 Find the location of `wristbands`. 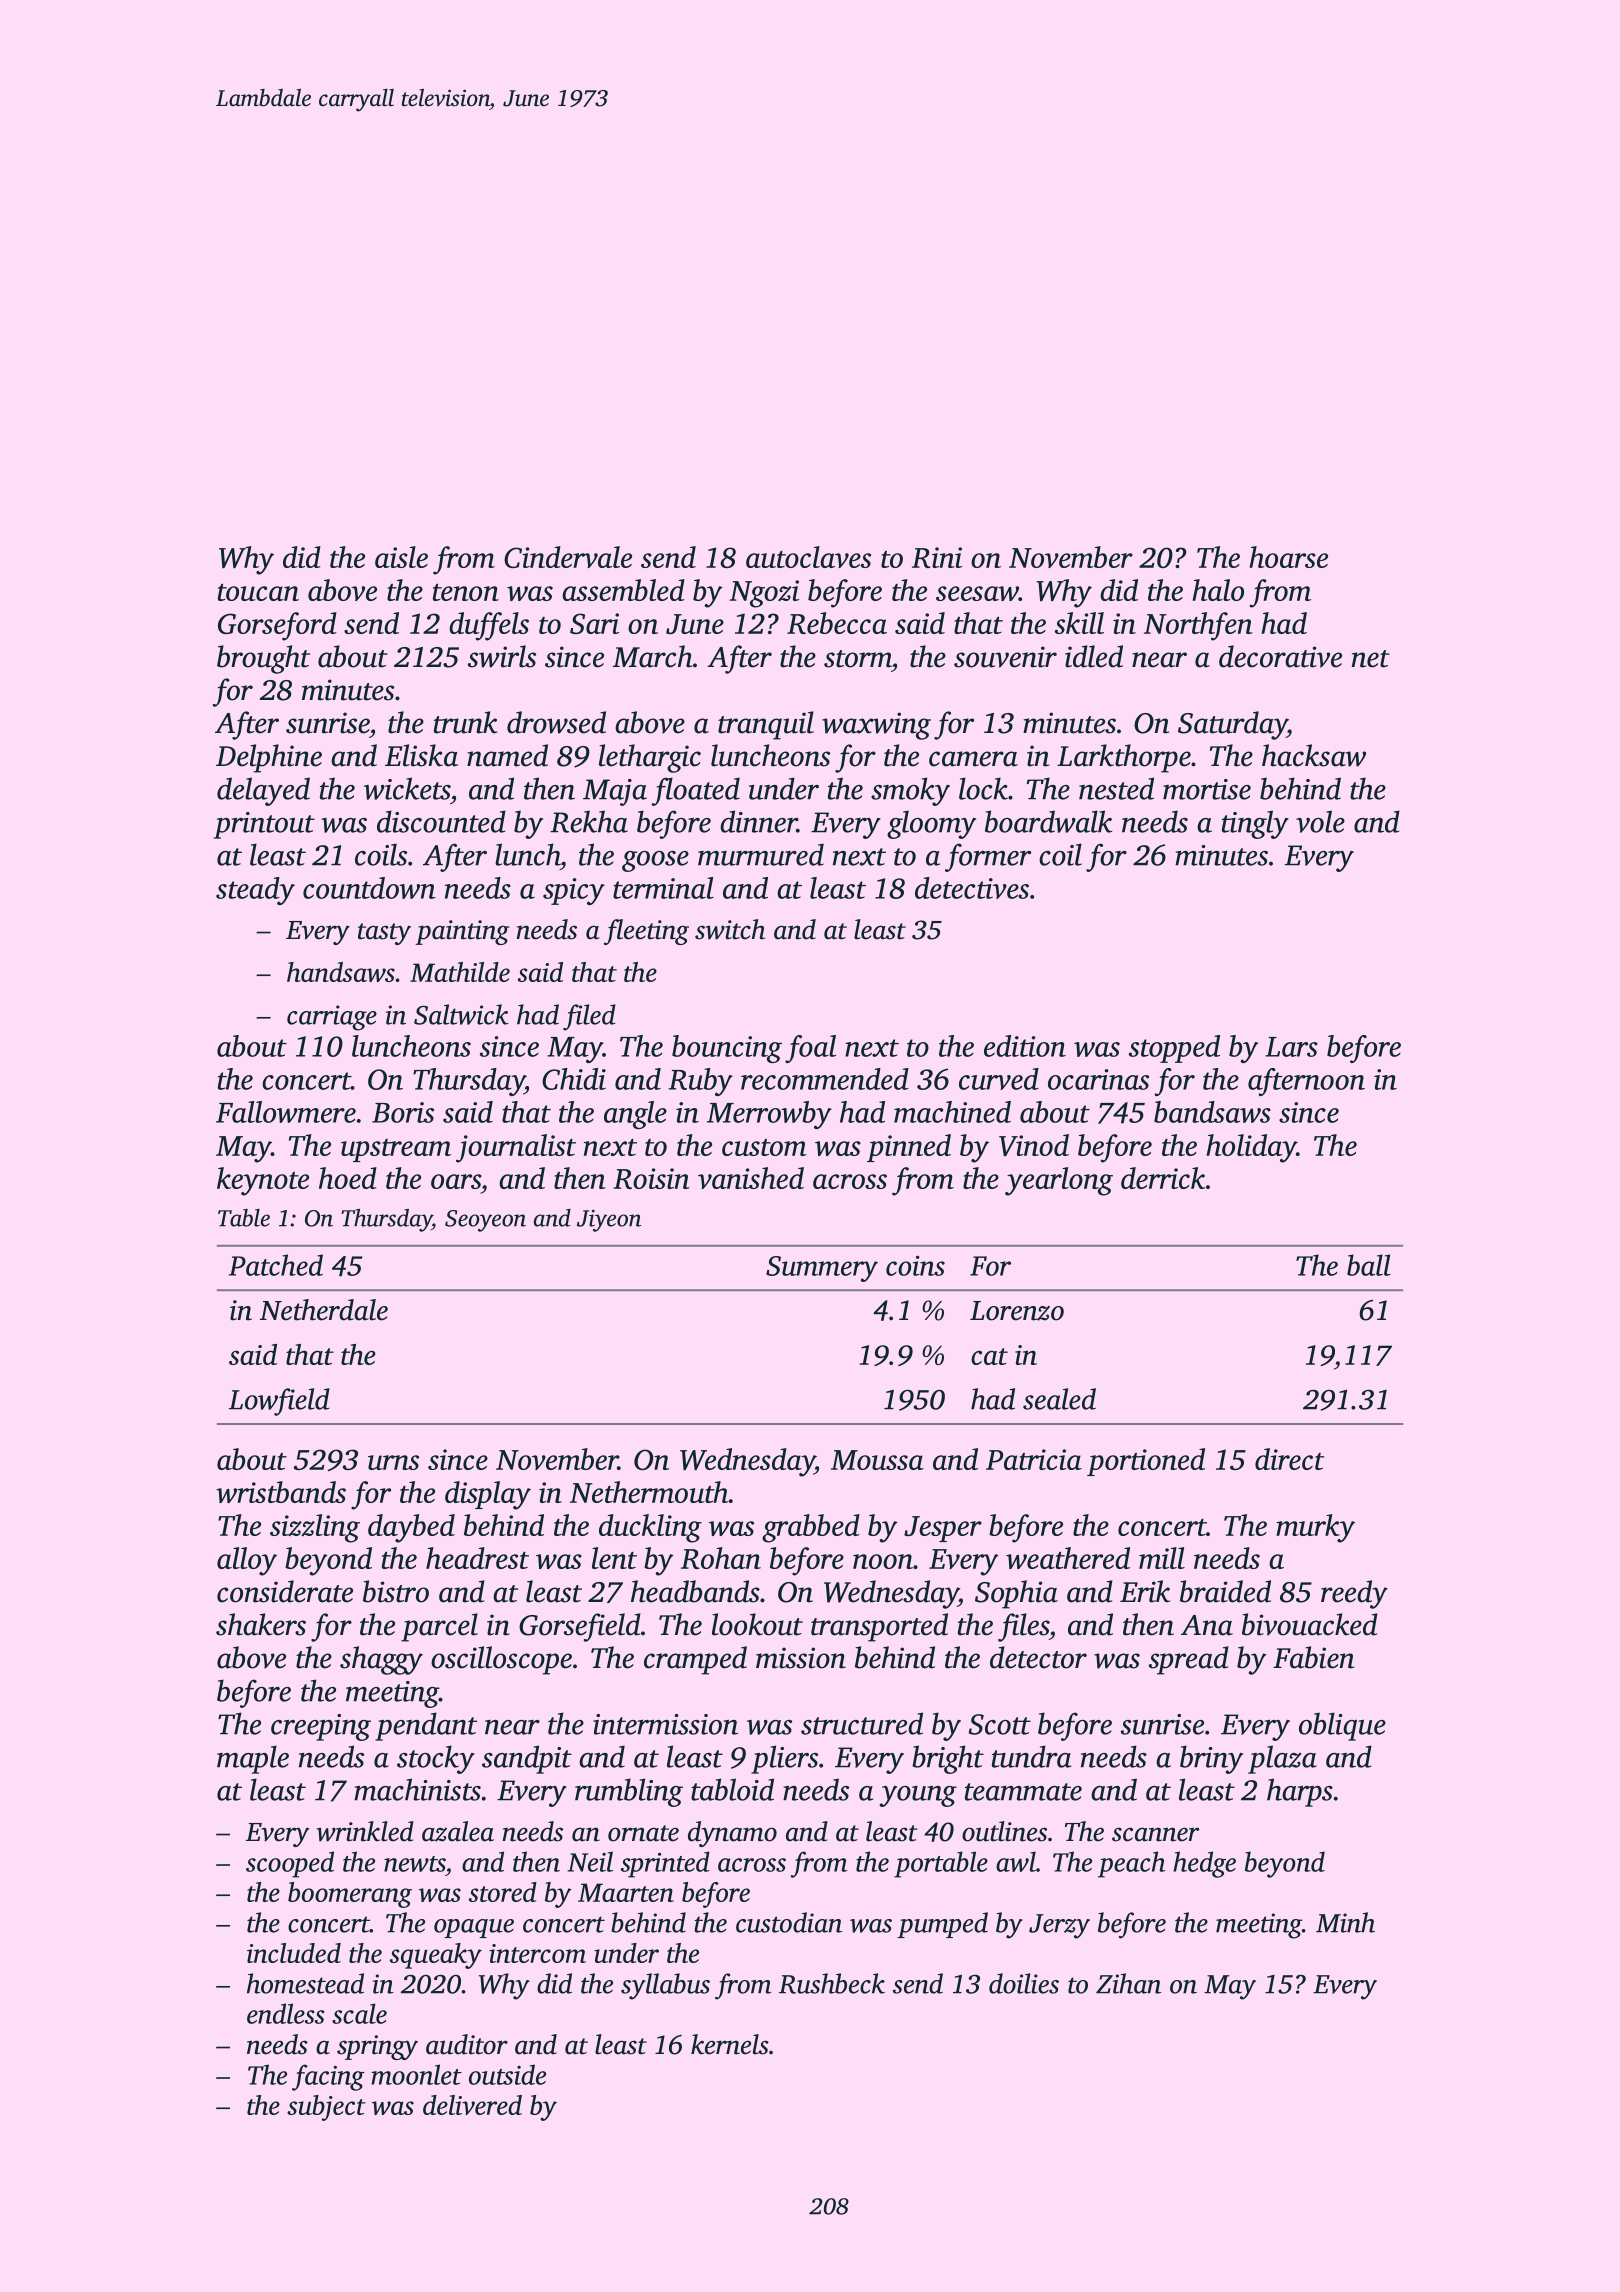

wristbands is located at coordinates (281, 1492).
